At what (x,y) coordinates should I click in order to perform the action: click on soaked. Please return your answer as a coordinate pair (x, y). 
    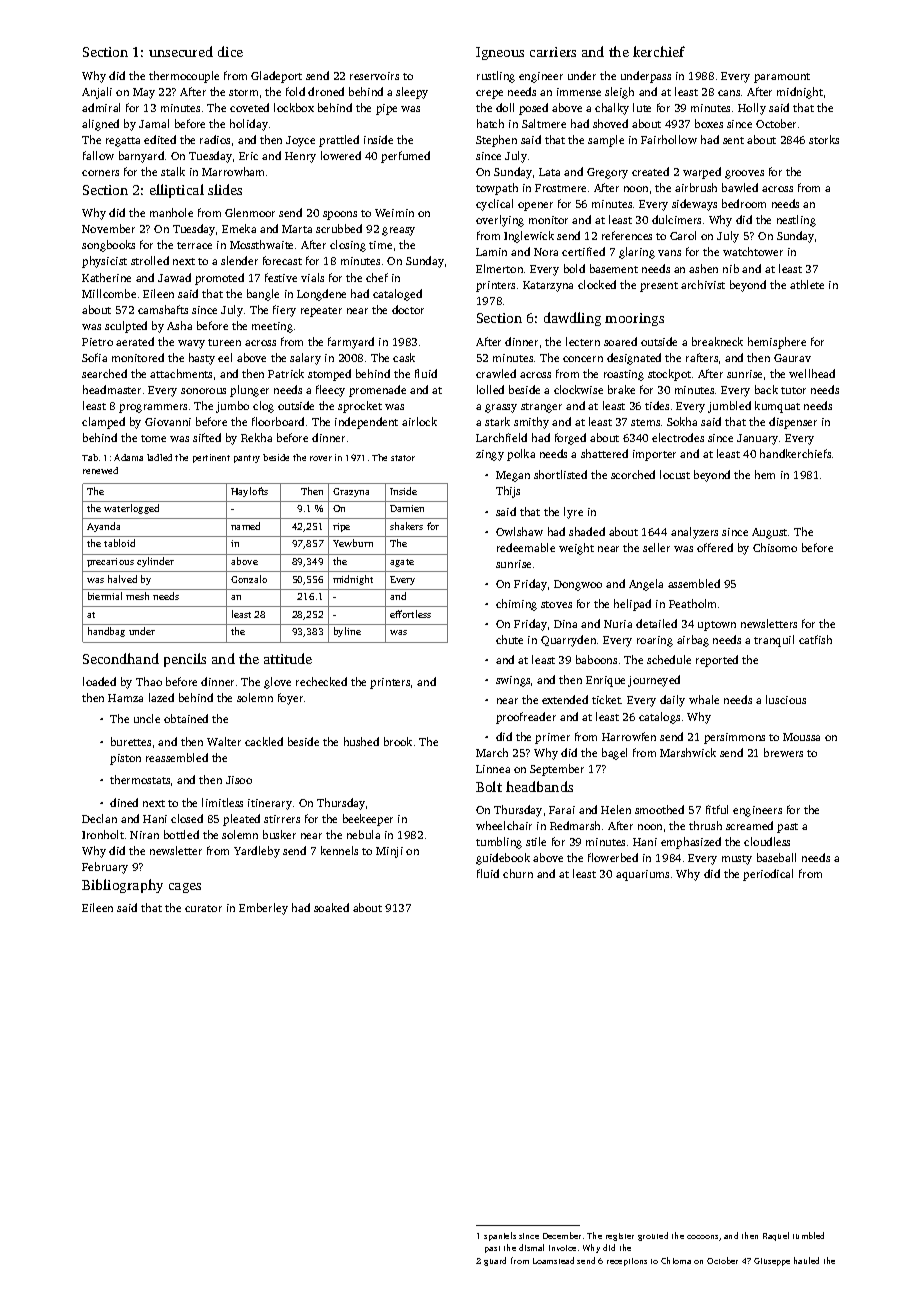
    Looking at the image, I should click on (331, 907).
